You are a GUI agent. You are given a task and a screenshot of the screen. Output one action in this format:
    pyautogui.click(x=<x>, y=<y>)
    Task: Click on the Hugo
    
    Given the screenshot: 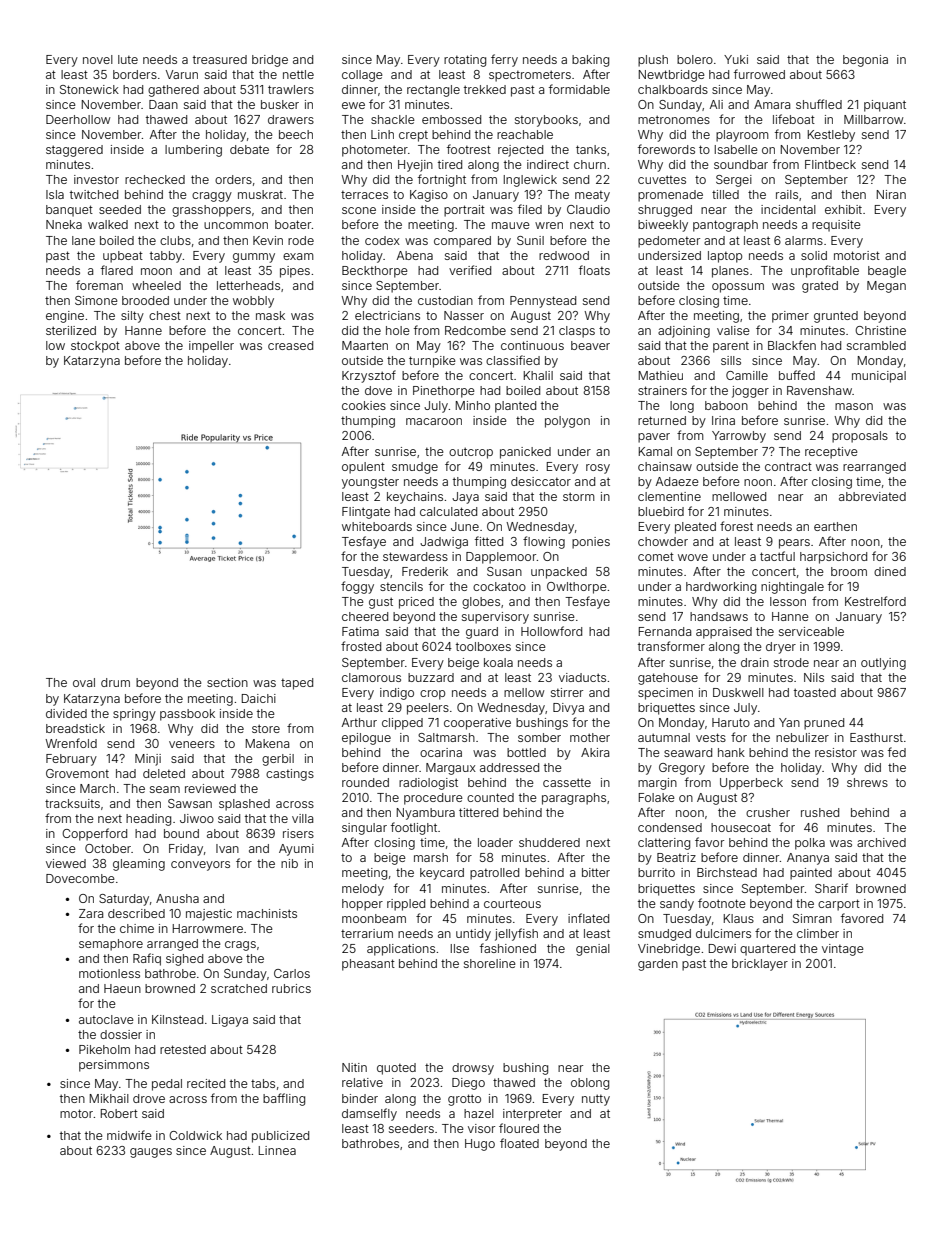 What is the action you would take?
    pyautogui.click(x=480, y=1145)
